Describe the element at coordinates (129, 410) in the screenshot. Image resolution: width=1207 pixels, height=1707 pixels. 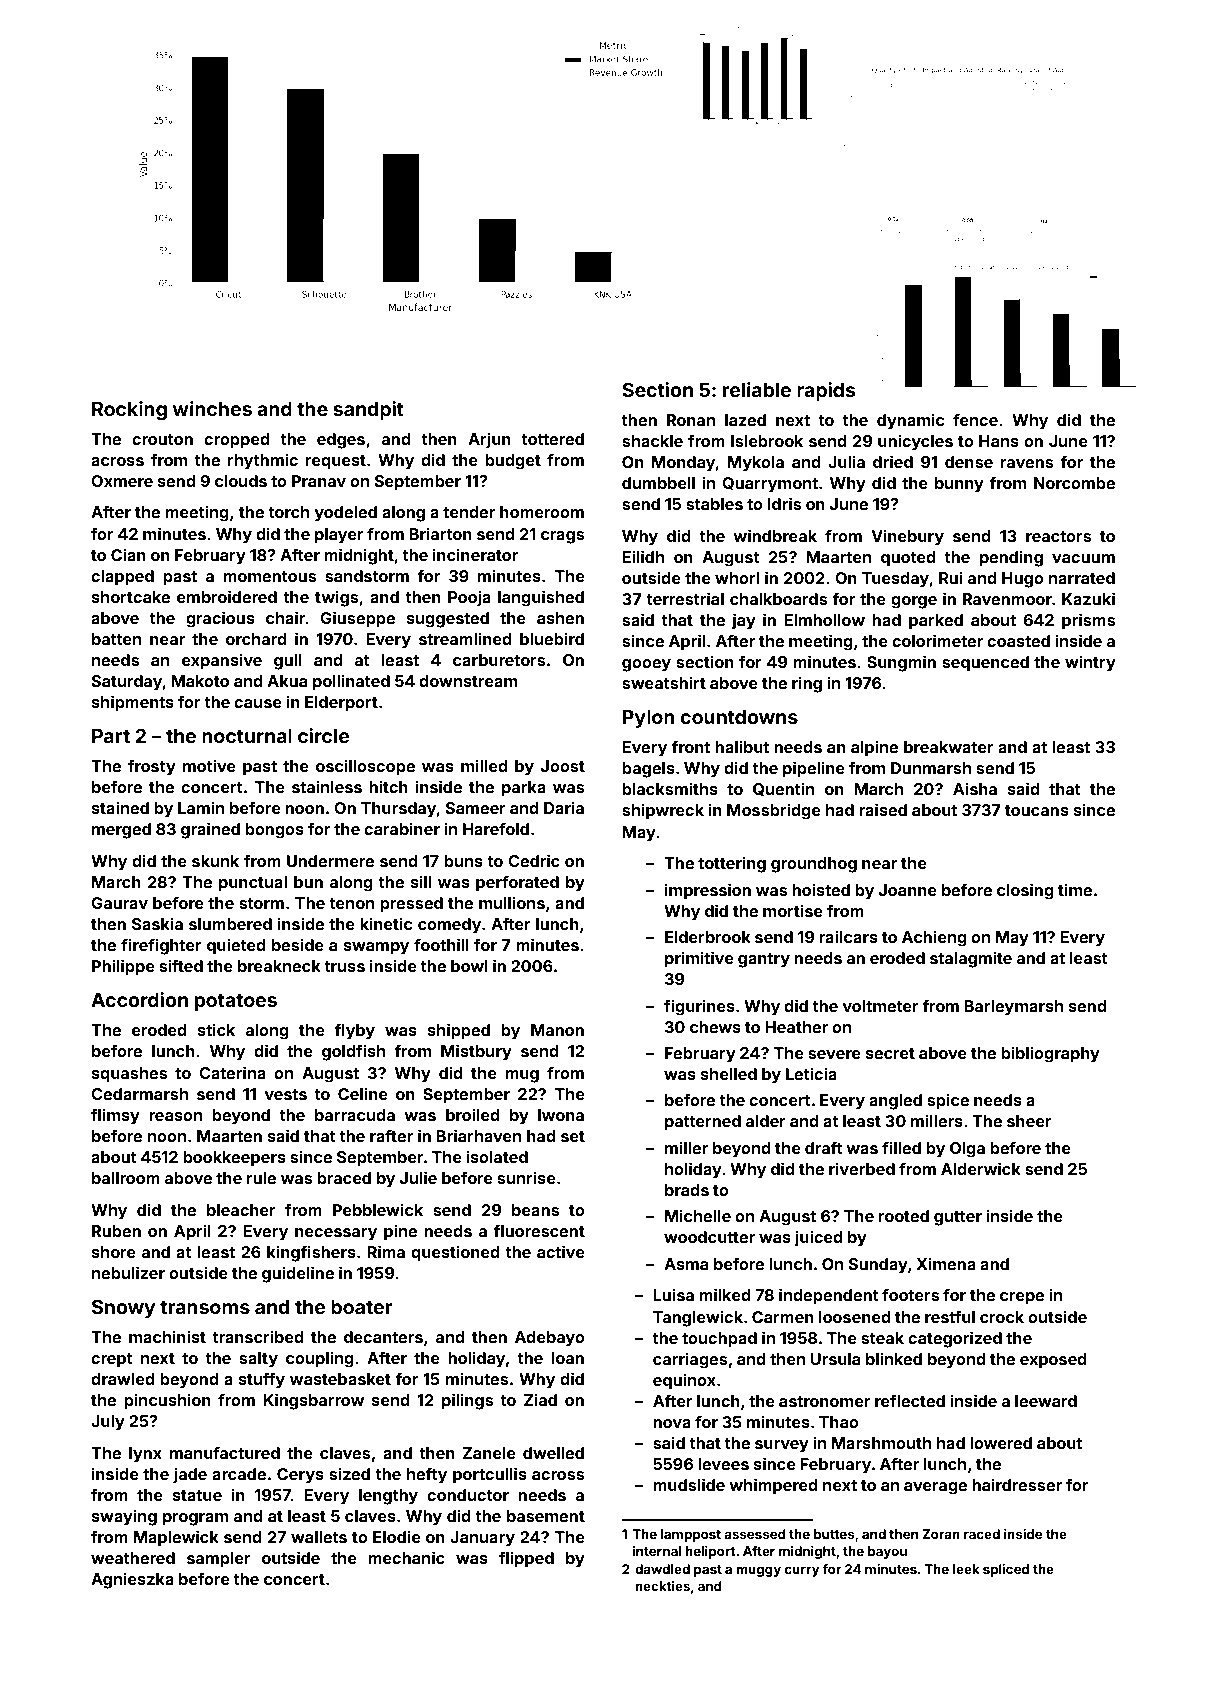
I see `Rocking` at that location.
